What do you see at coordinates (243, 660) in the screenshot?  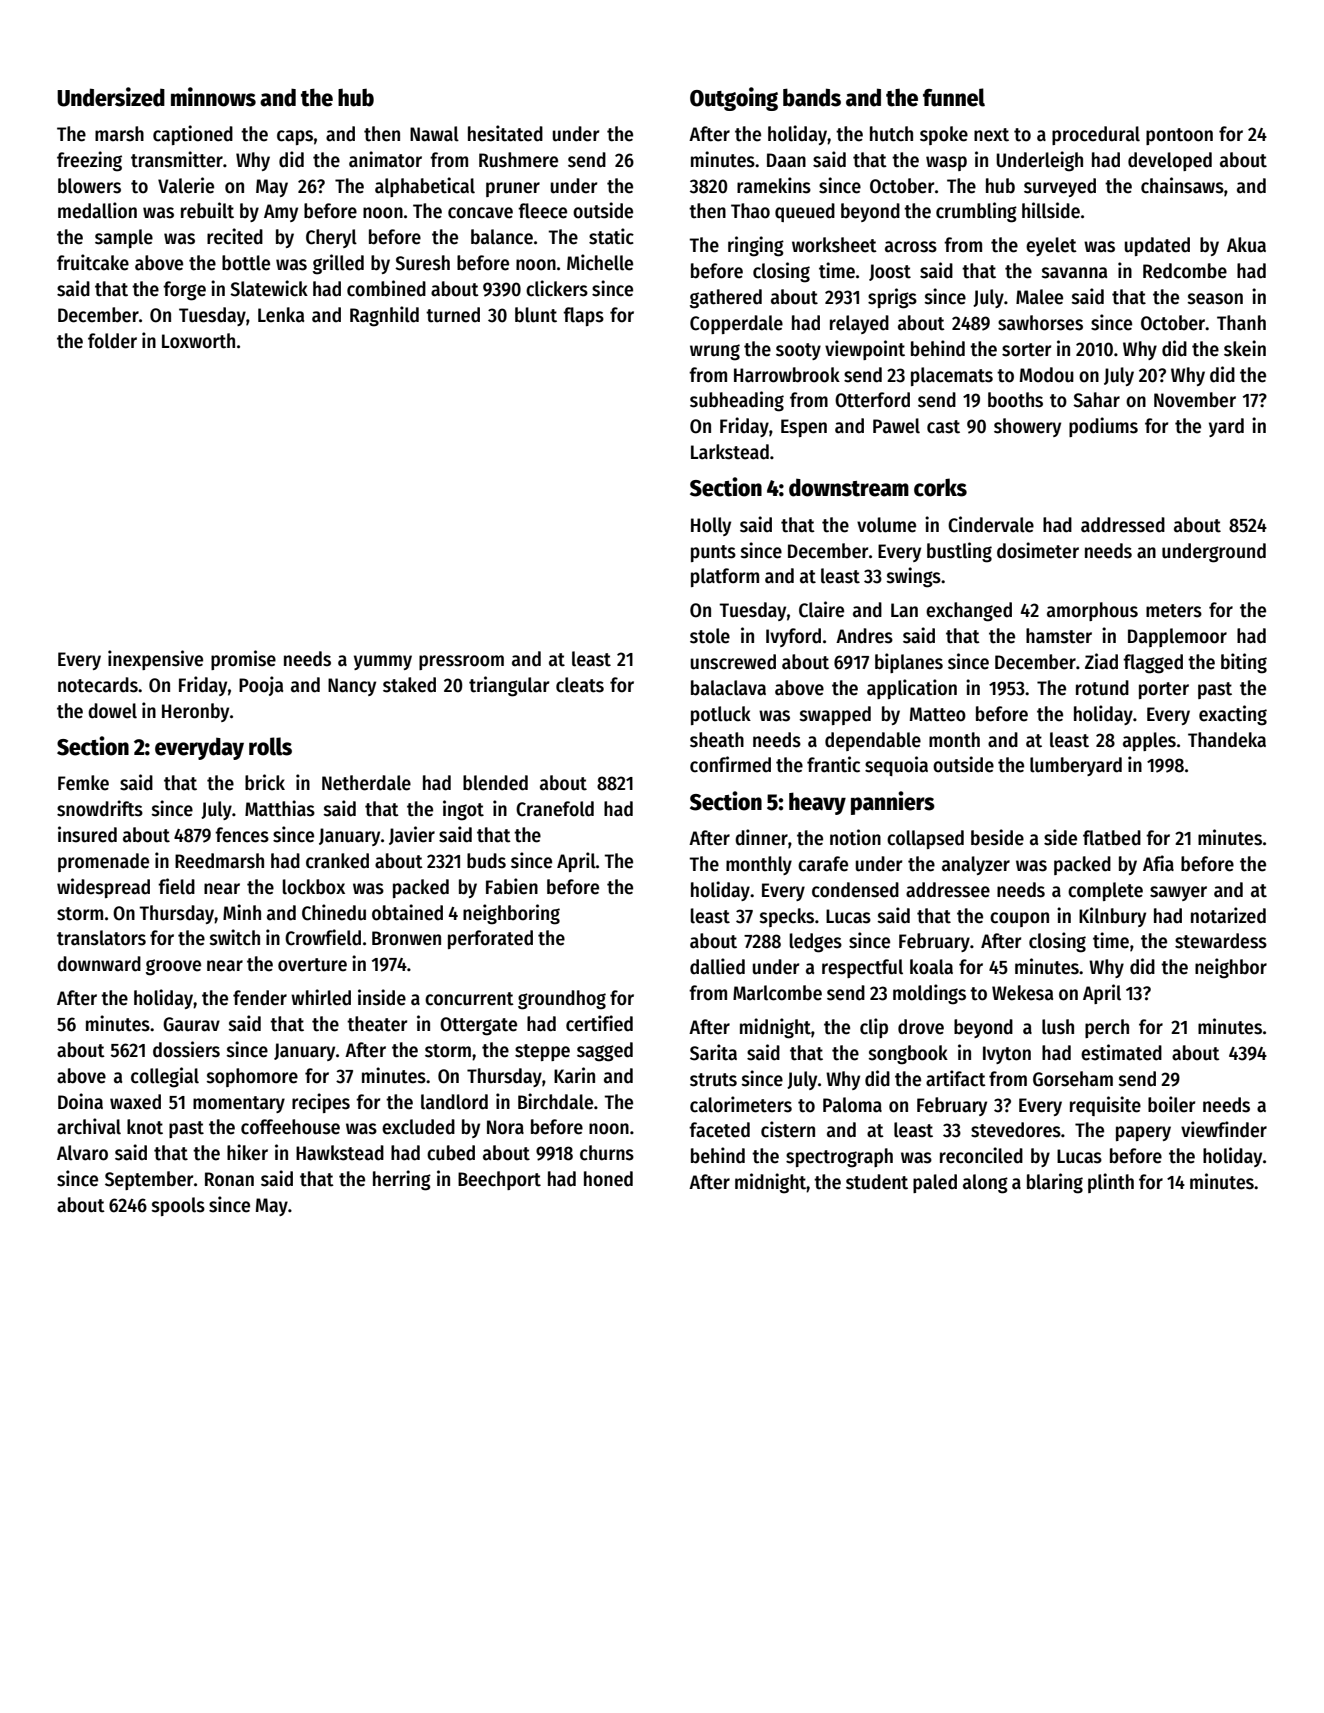 I see `promise` at bounding box center [243, 660].
